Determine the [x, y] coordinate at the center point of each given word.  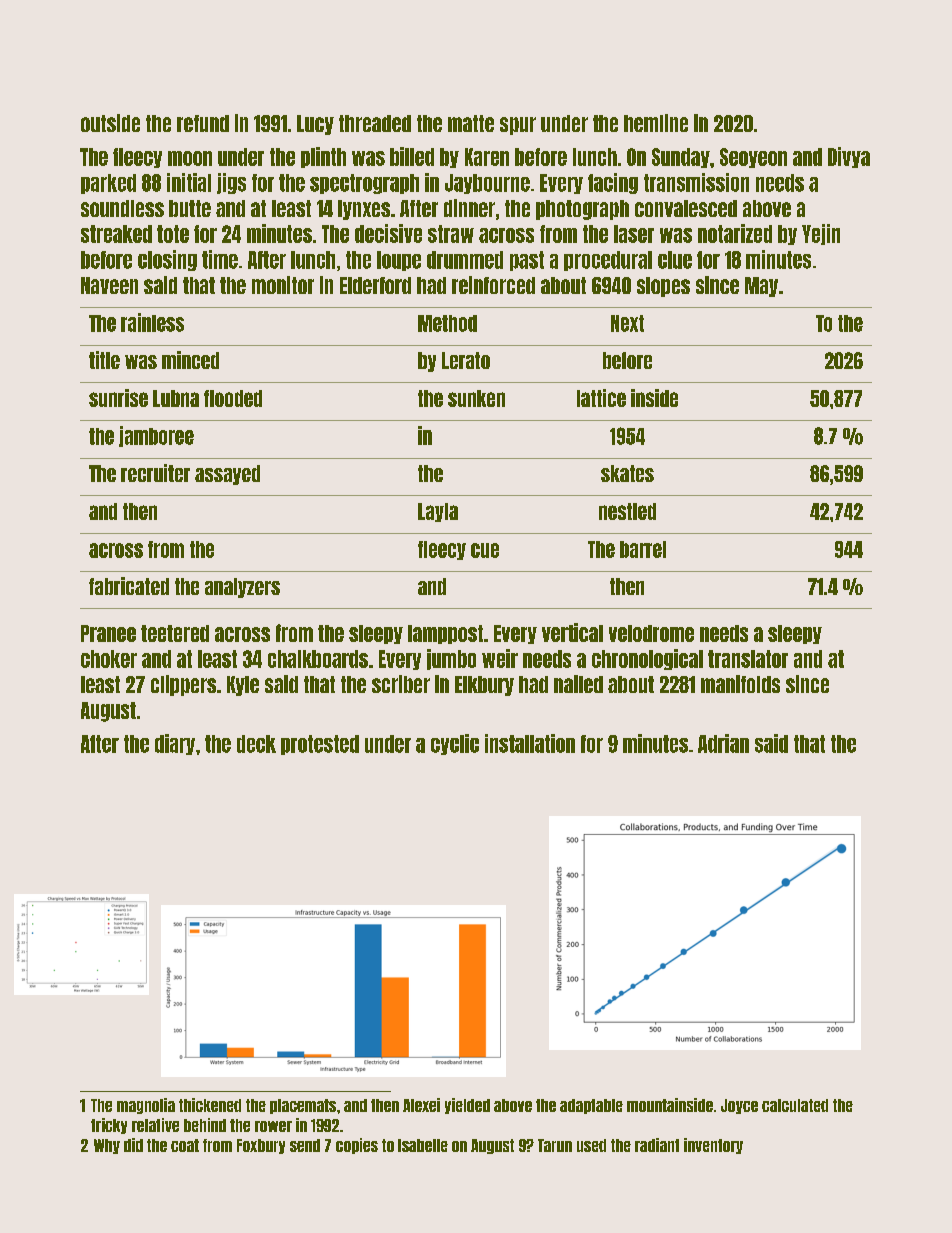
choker [109, 659]
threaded [375, 123]
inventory [713, 1146]
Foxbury [261, 1146]
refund [203, 123]
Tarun [555, 1145]
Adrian [723, 743]
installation [530, 743]
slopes [663, 287]
